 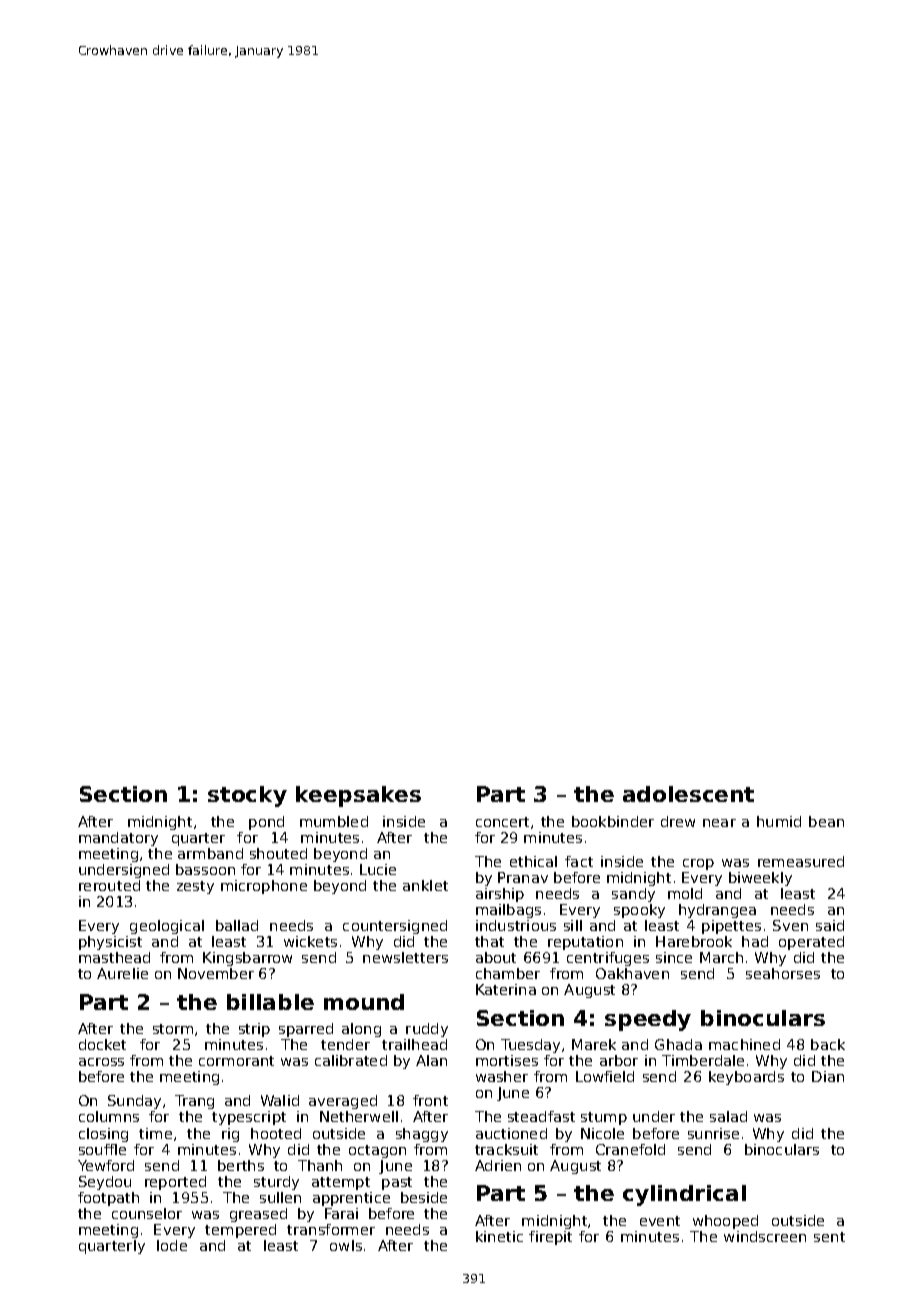 What do you see at coordinates (346, 1245) in the document?
I see `owls` at bounding box center [346, 1245].
